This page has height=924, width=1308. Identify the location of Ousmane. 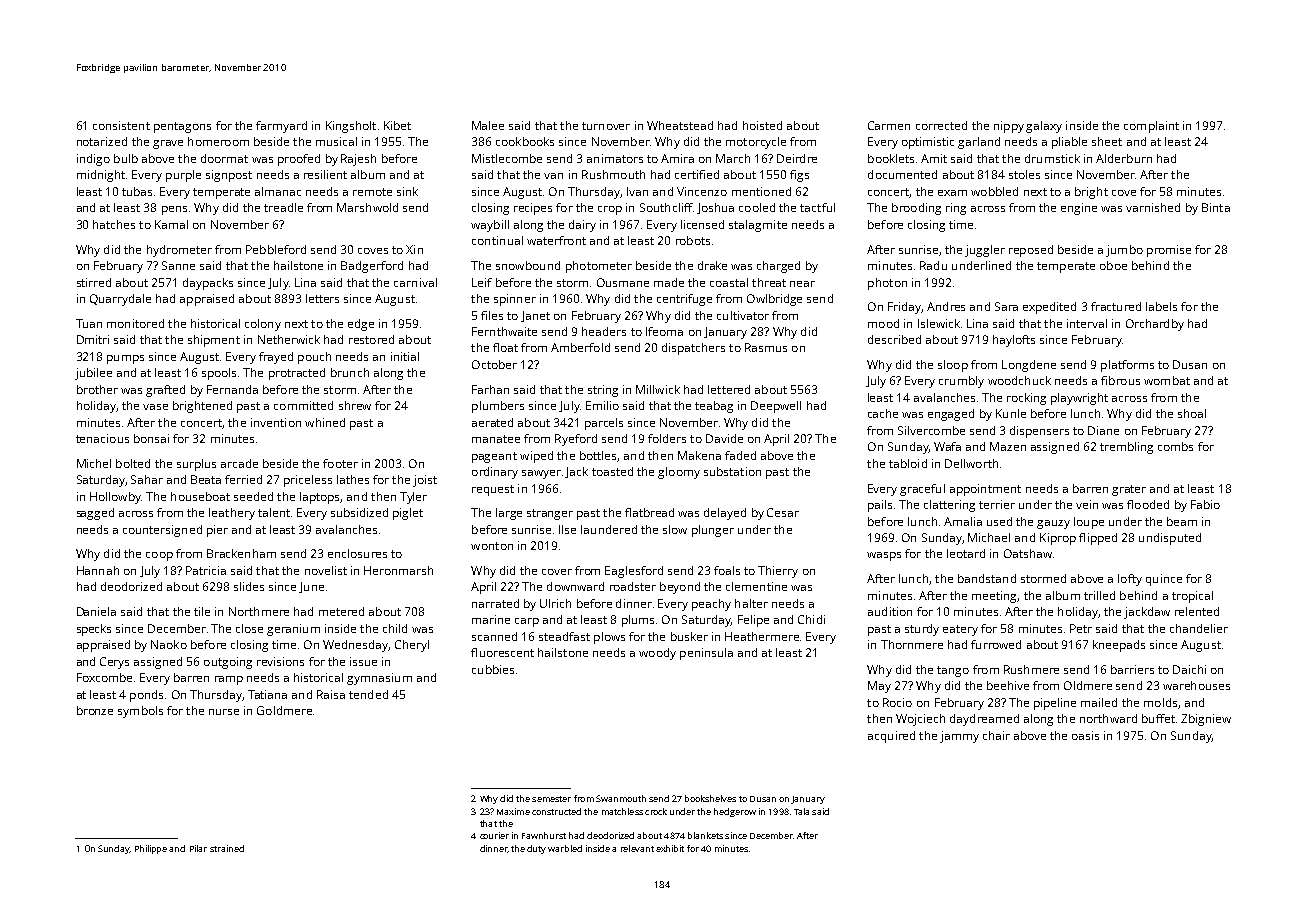
(623, 282).
